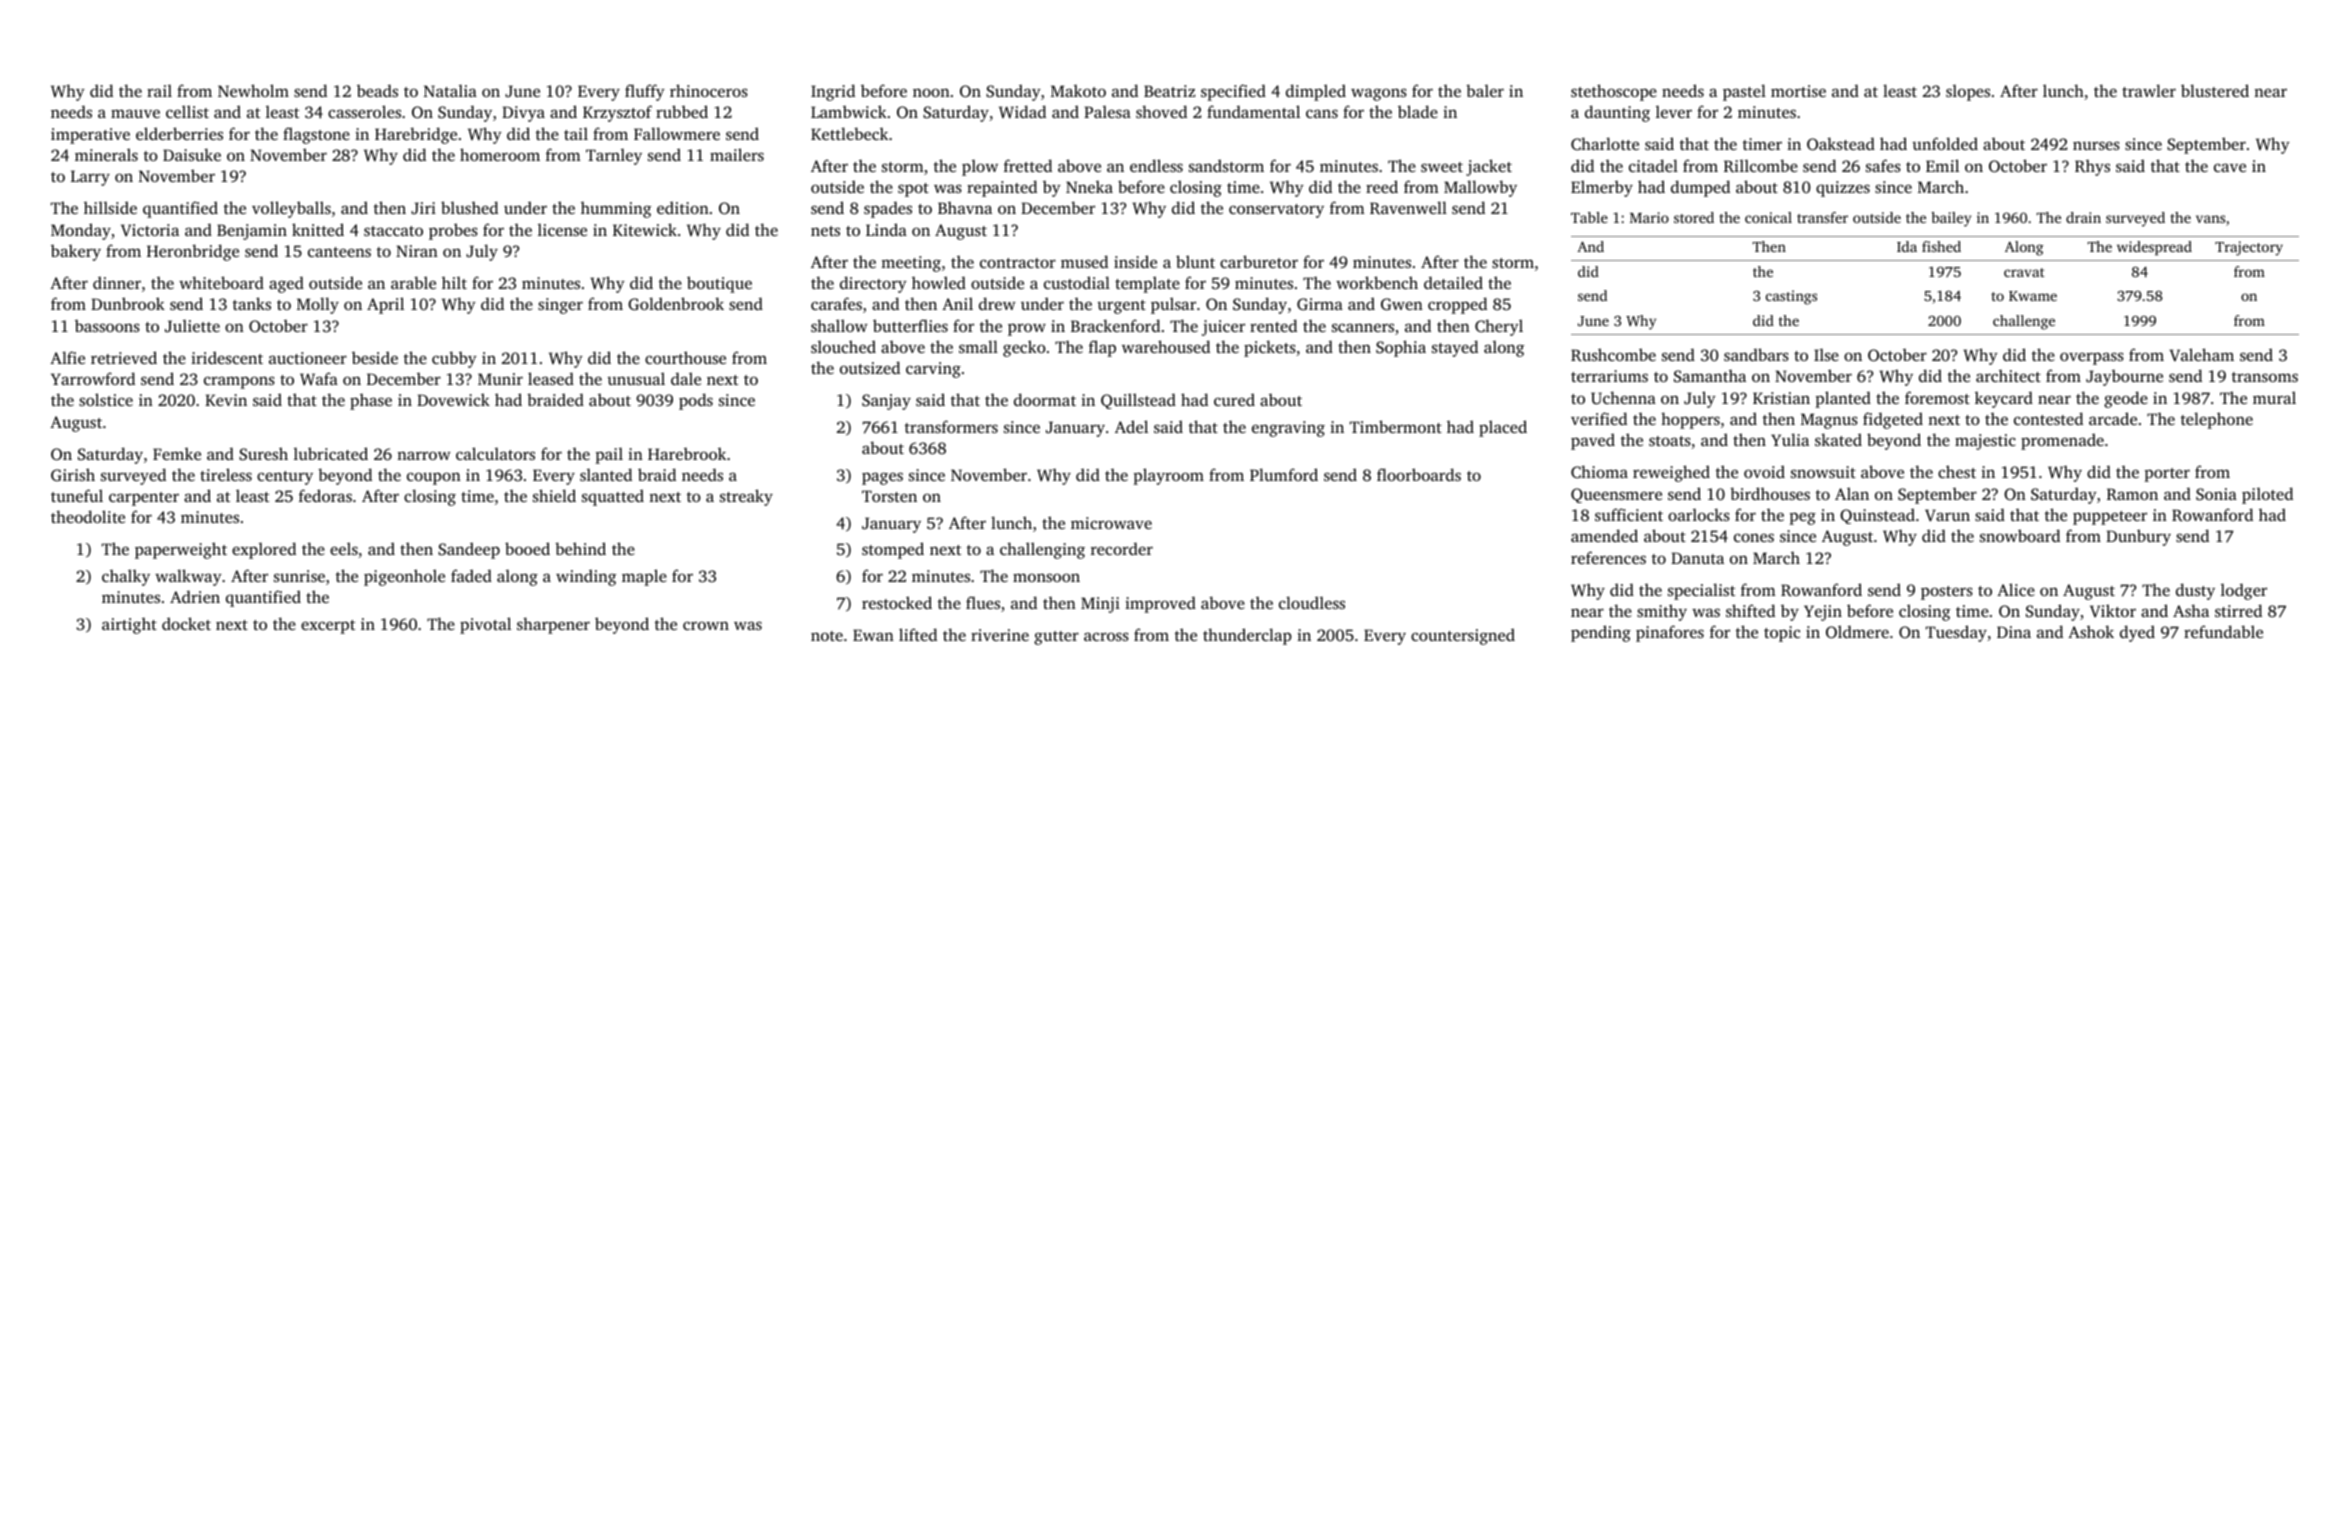 This document has height=1520, width=2350. What do you see at coordinates (81, 231) in the document?
I see `Monday` at bounding box center [81, 231].
